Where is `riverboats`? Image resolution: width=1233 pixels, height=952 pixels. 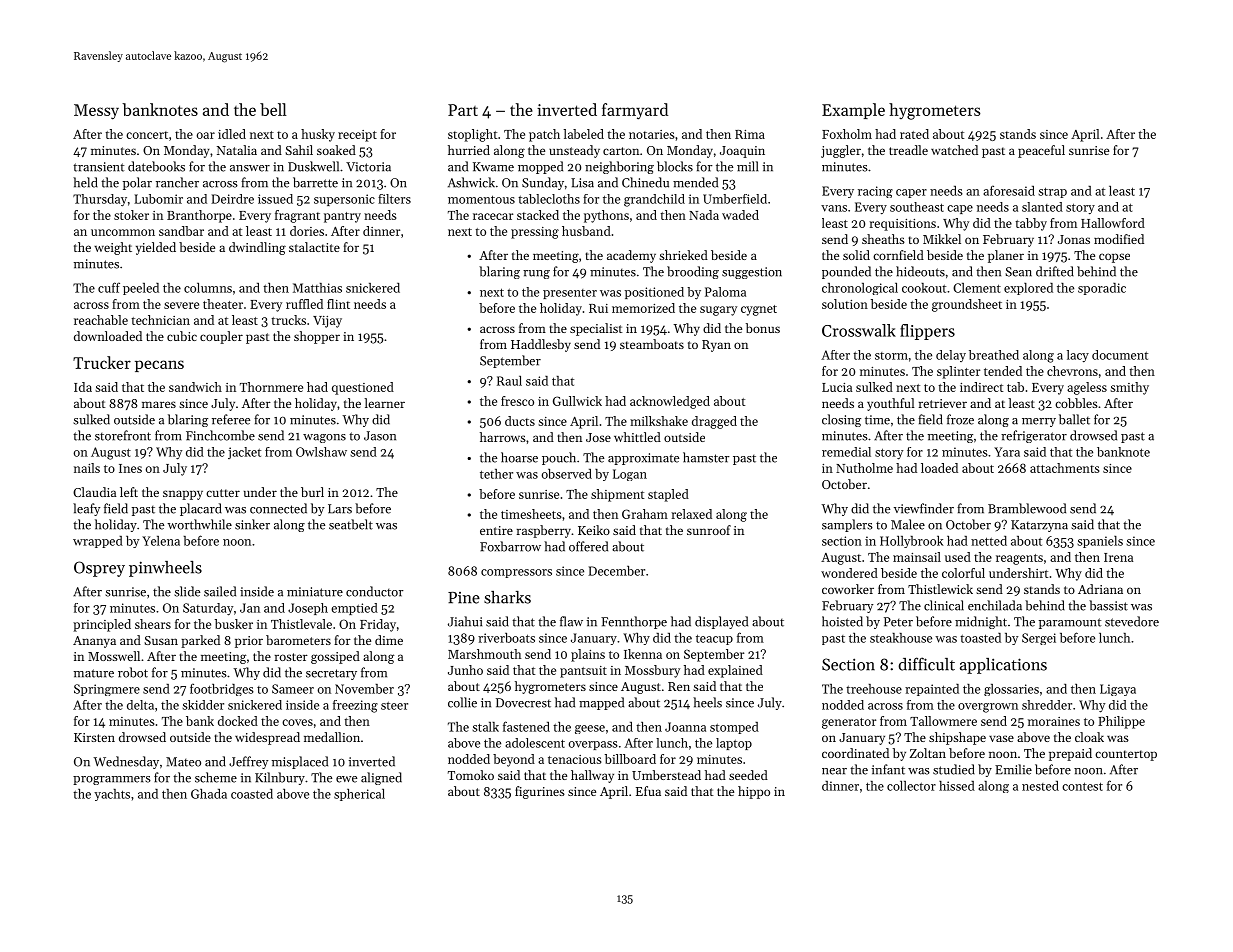 riverboats is located at coordinates (506, 637).
